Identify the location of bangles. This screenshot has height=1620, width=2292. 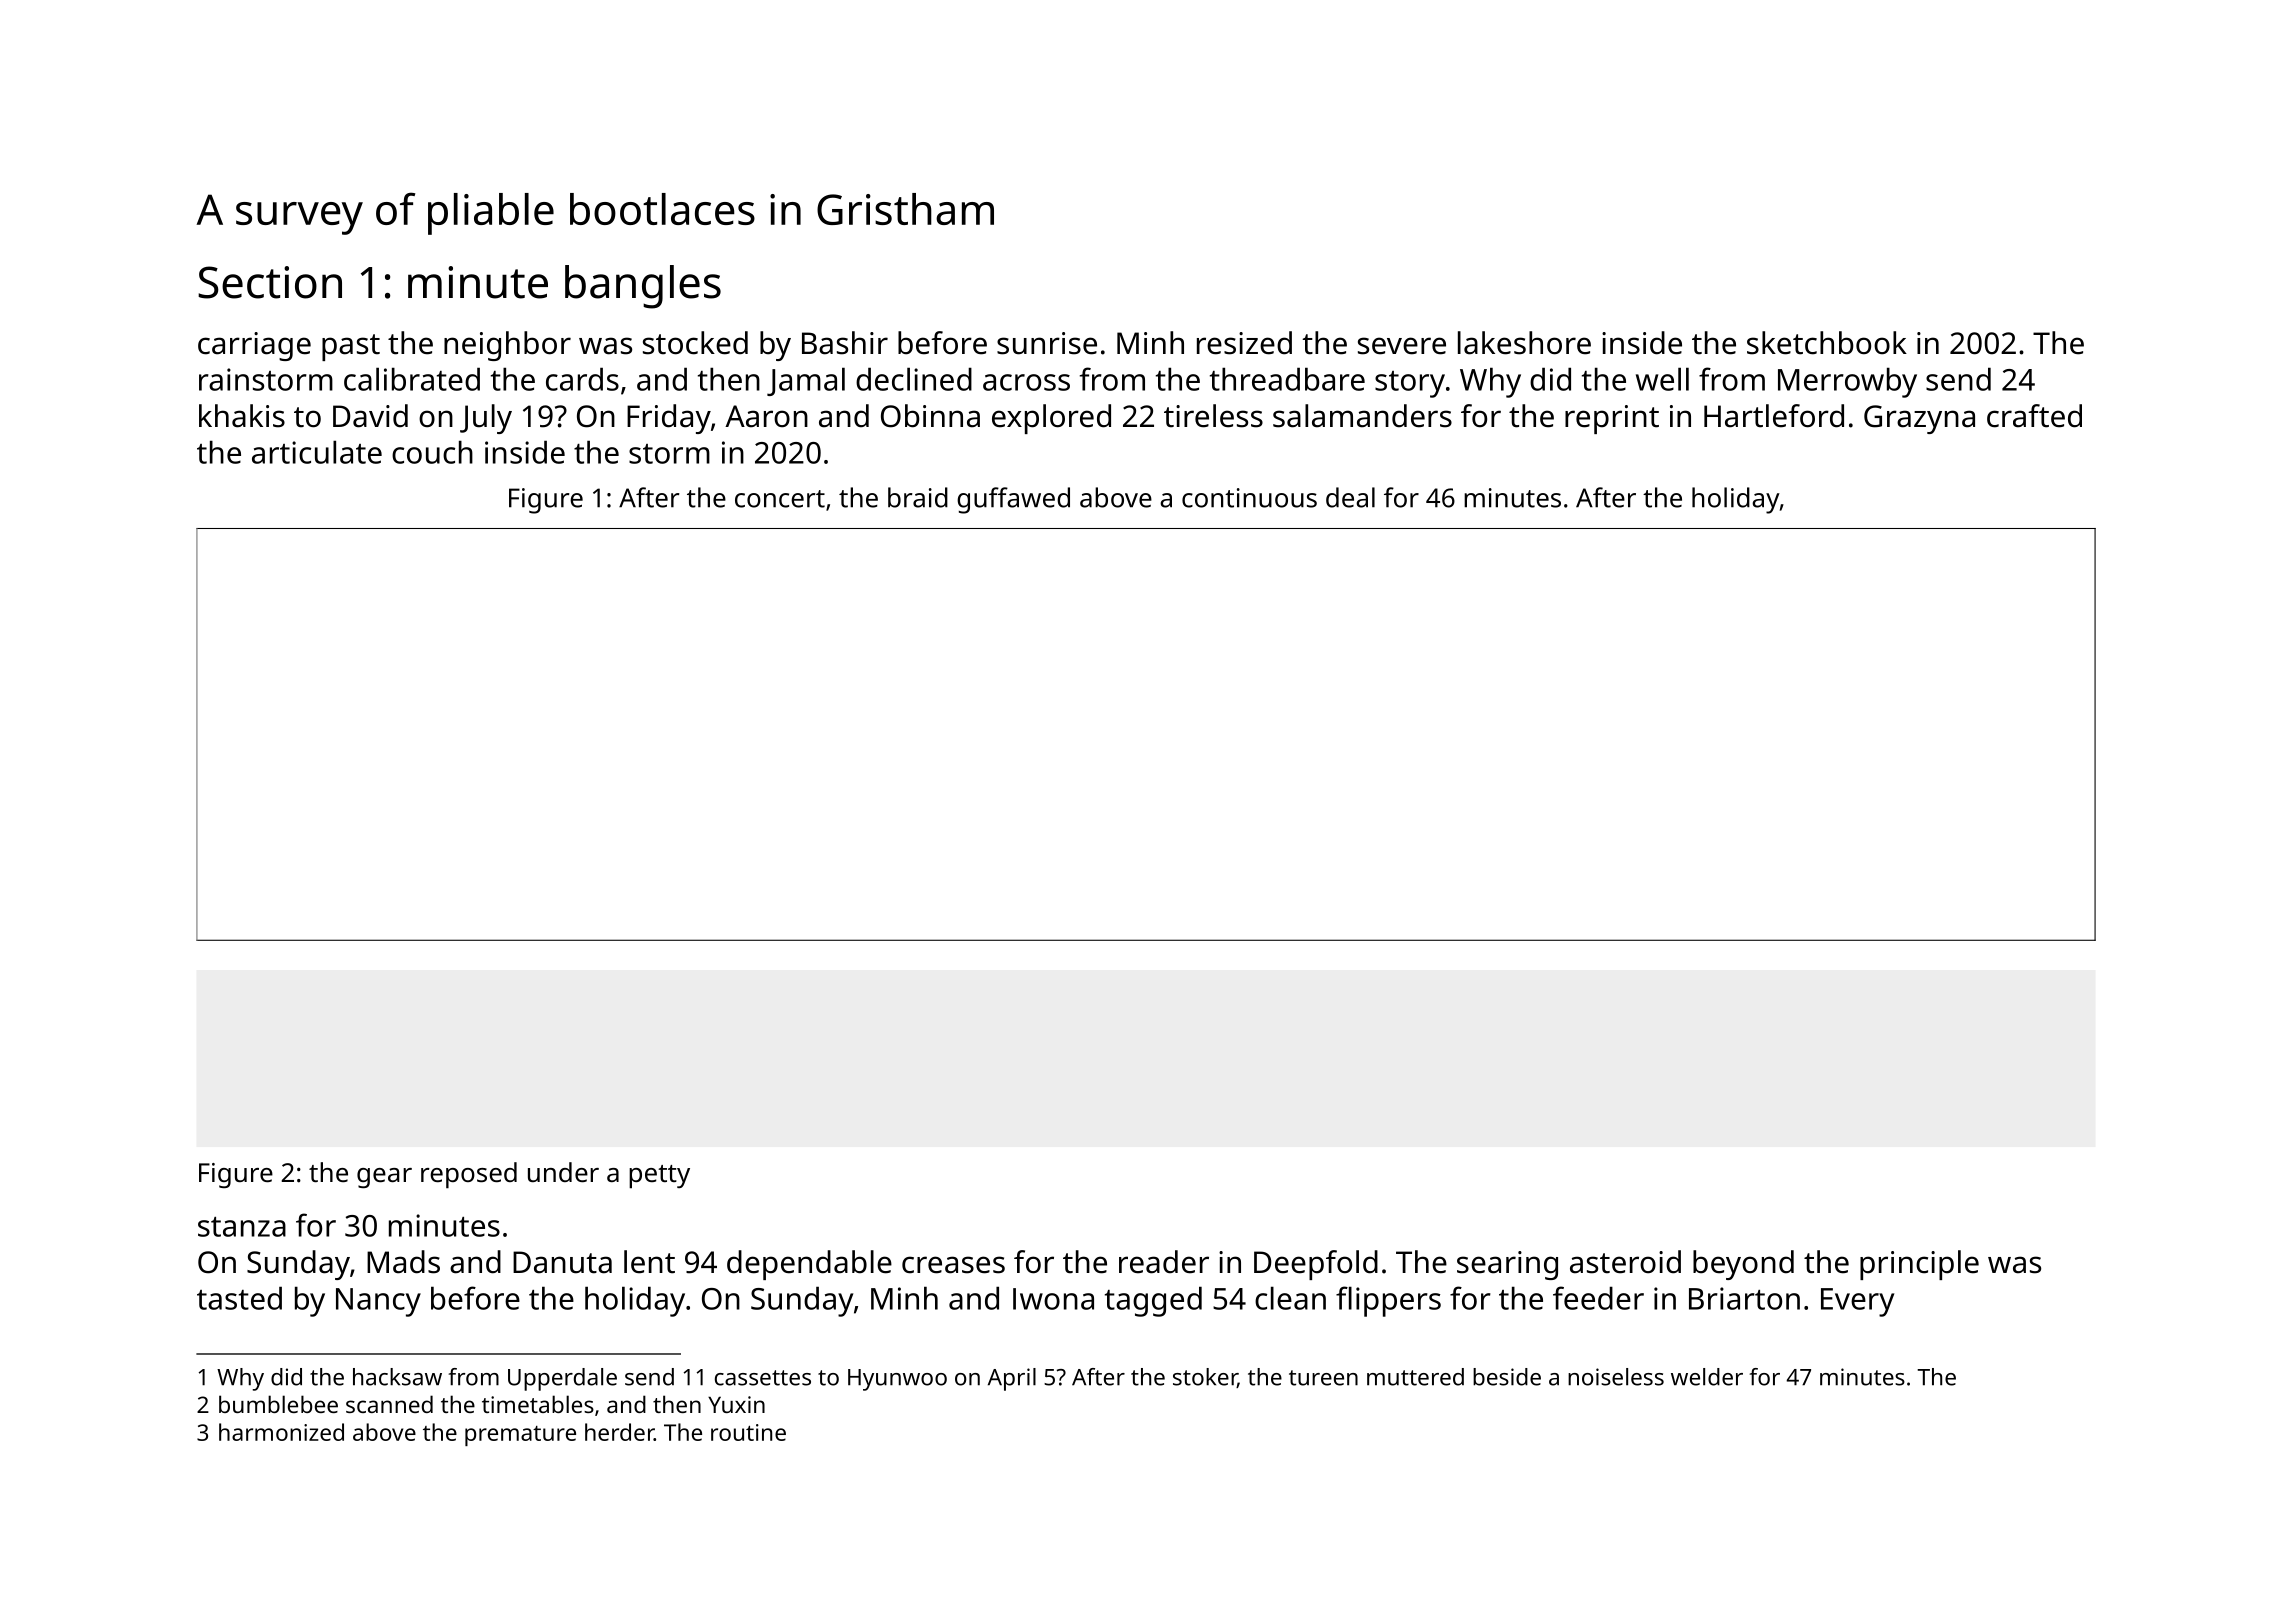
(643, 287).
